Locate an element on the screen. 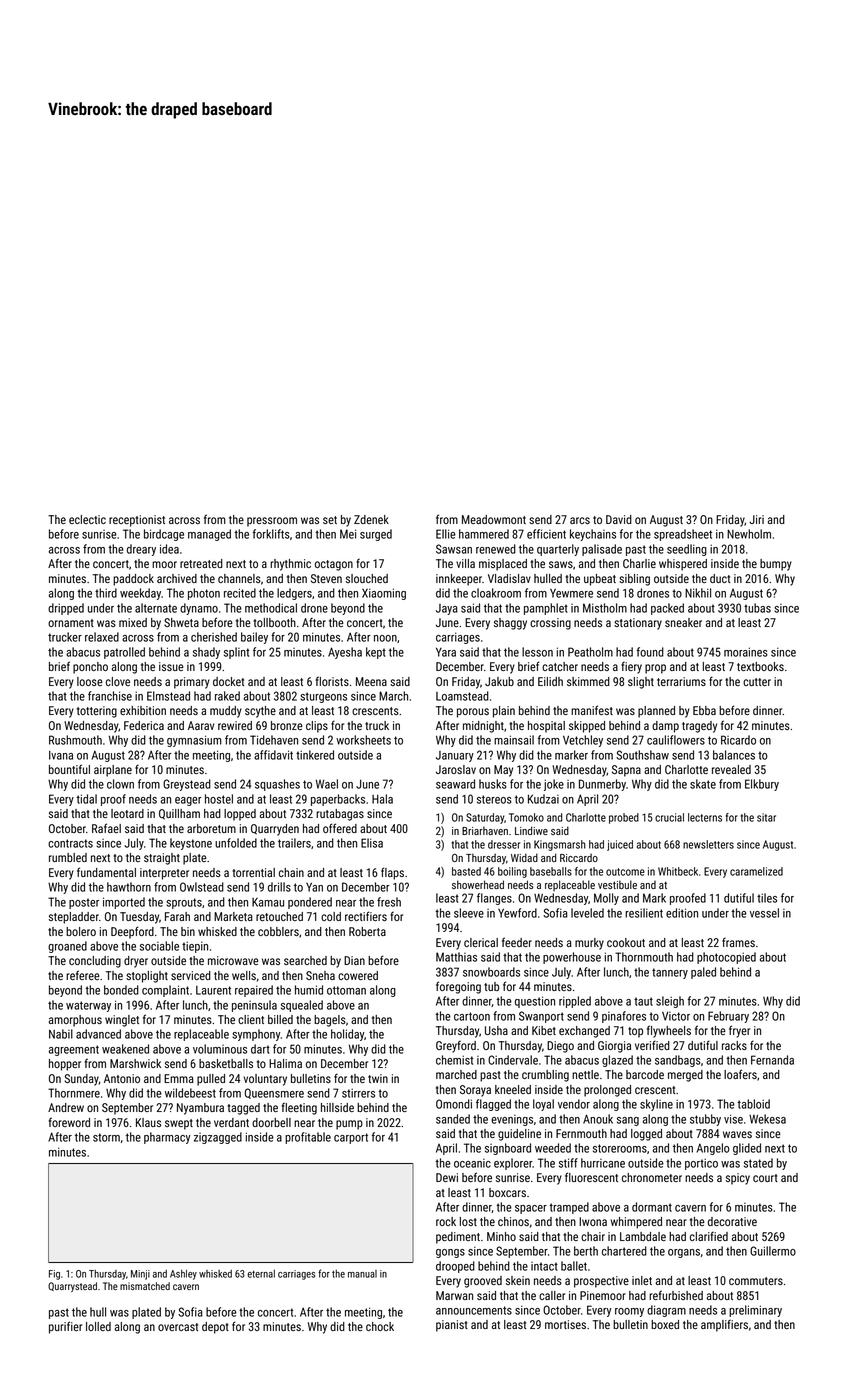  dripped is located at coordinates (66, 609).
